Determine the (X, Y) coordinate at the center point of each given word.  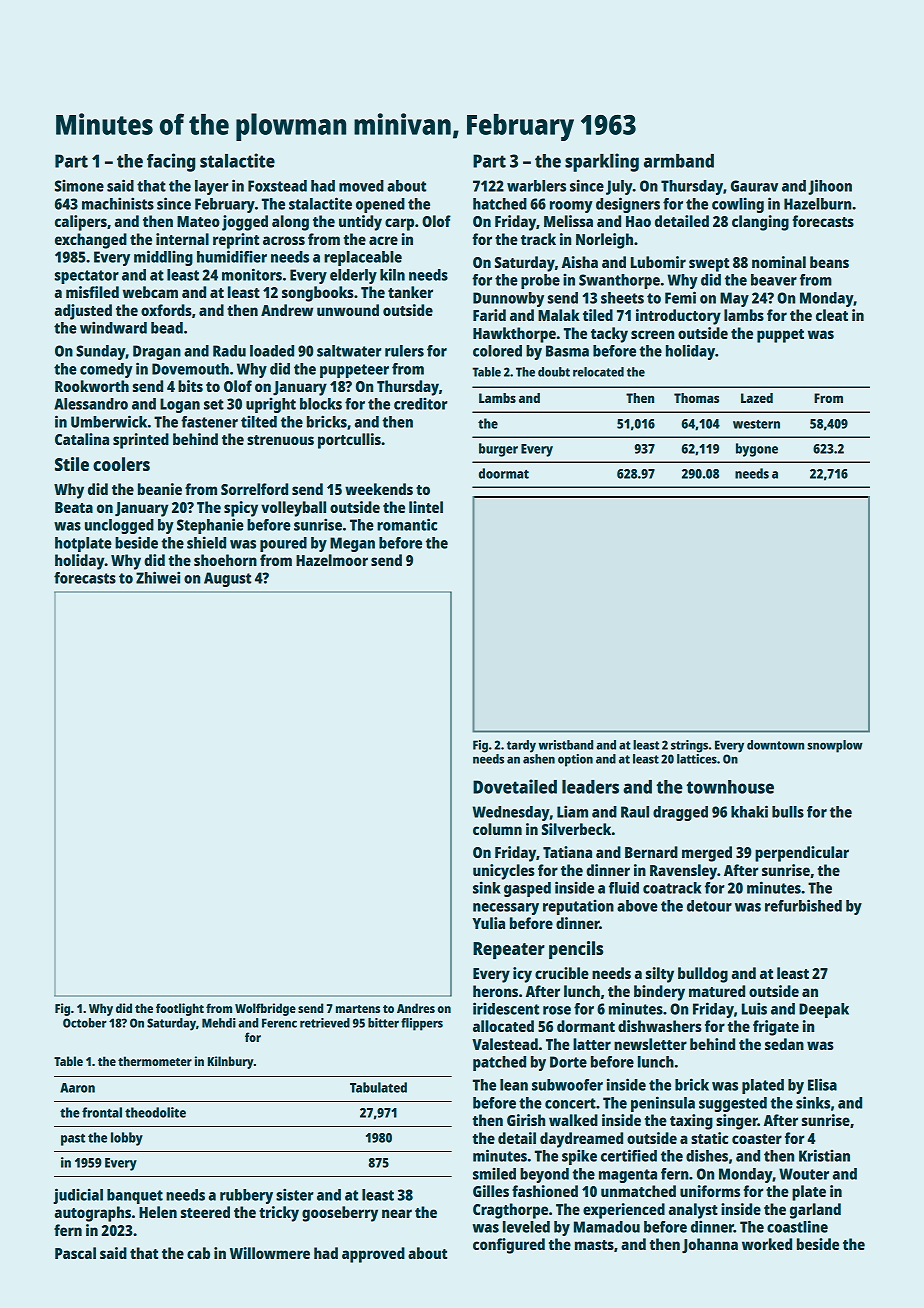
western (756, 424)
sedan (784, 1044)
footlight (180, 1009)
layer (212, 187)
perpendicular (802, 854)
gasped (527, 889)
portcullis (349, 441)
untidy (360, 223)
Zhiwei (158, 577)
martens (358, 1009)
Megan (352, 544)
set (214, 404)
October (85, 1023)
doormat (504, 473)
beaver (774, 280)
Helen (158, 1212)
